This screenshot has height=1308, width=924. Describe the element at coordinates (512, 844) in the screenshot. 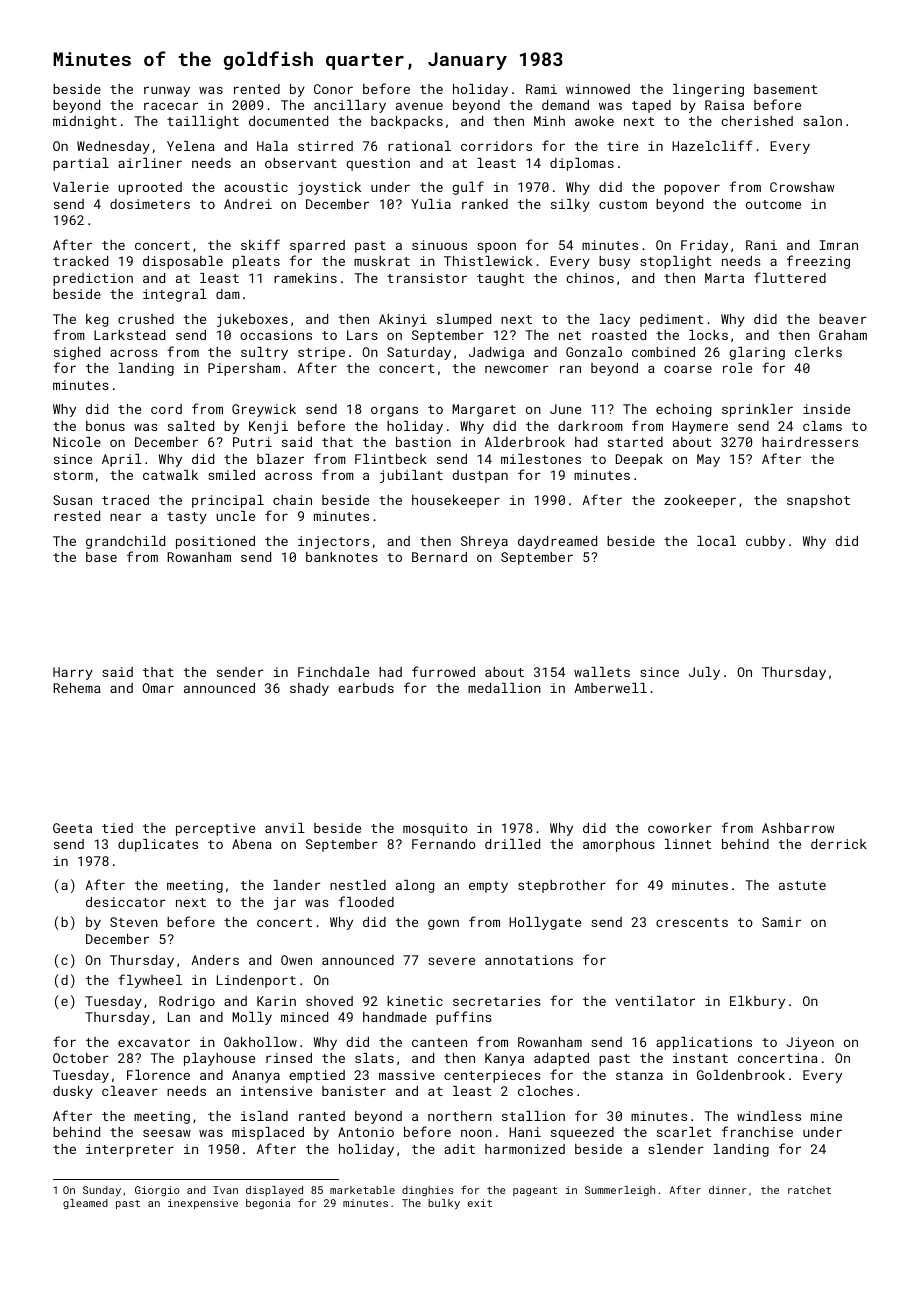

I see `drilled` at that location.
